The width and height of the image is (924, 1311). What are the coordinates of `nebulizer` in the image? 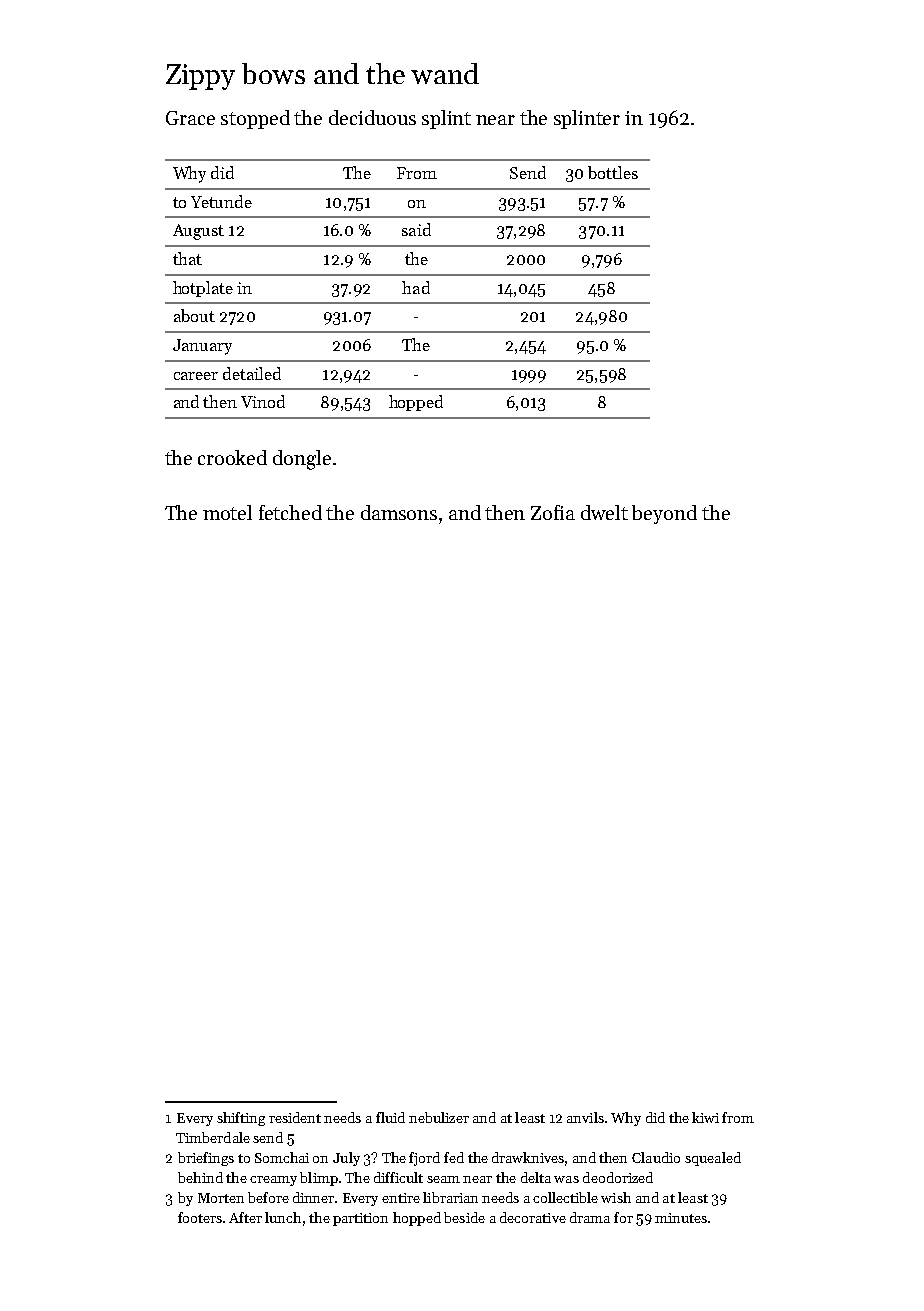 It's located at (439, 1117).
